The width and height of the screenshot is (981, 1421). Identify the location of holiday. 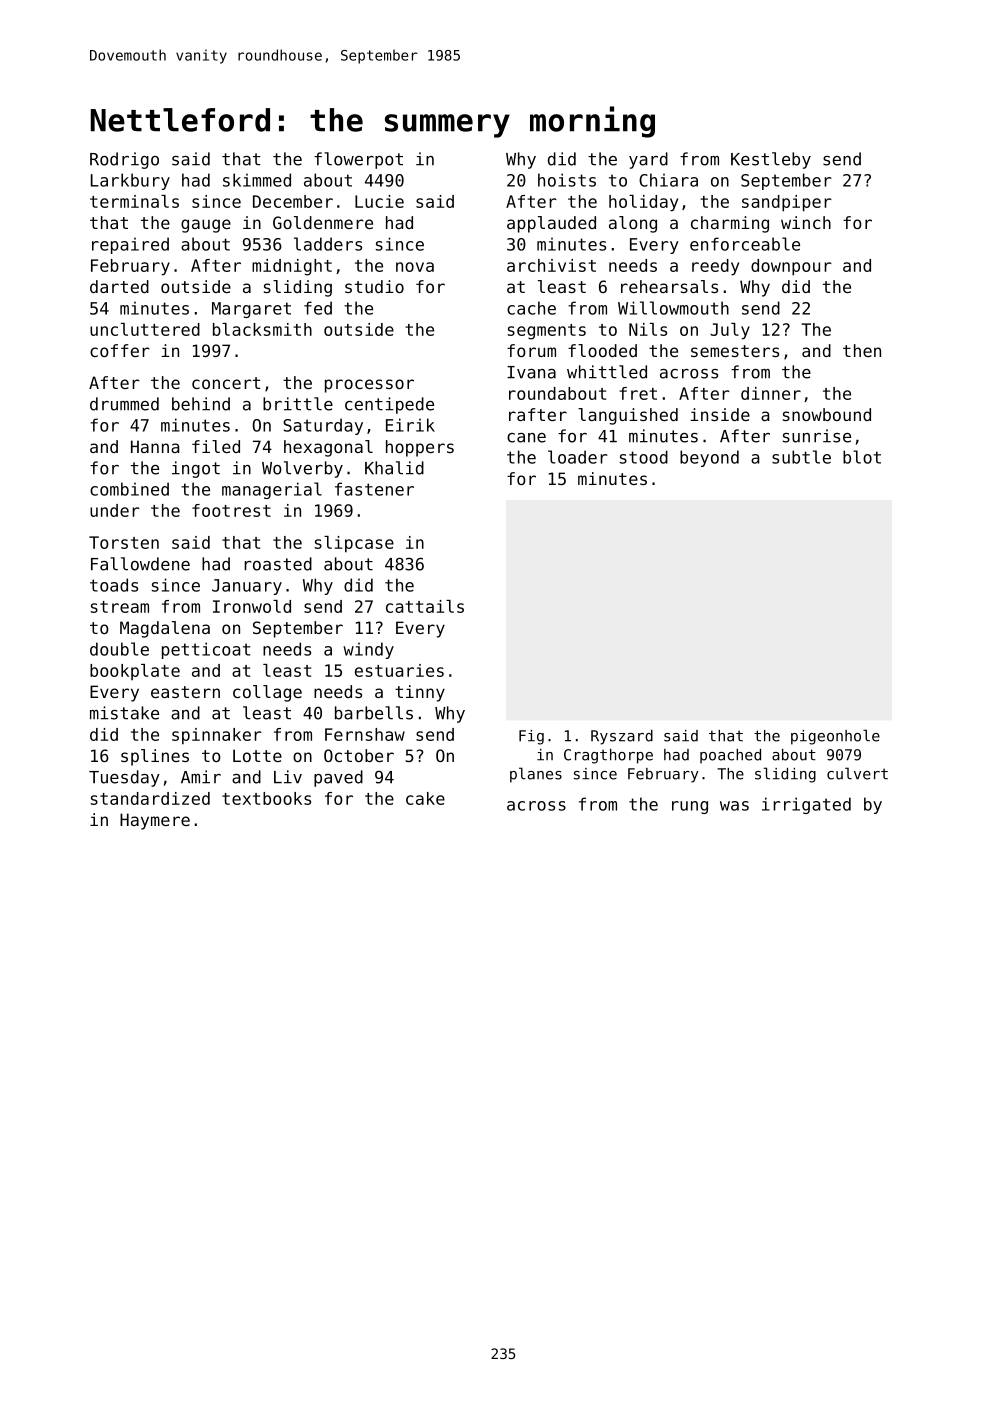
(643, 203).
